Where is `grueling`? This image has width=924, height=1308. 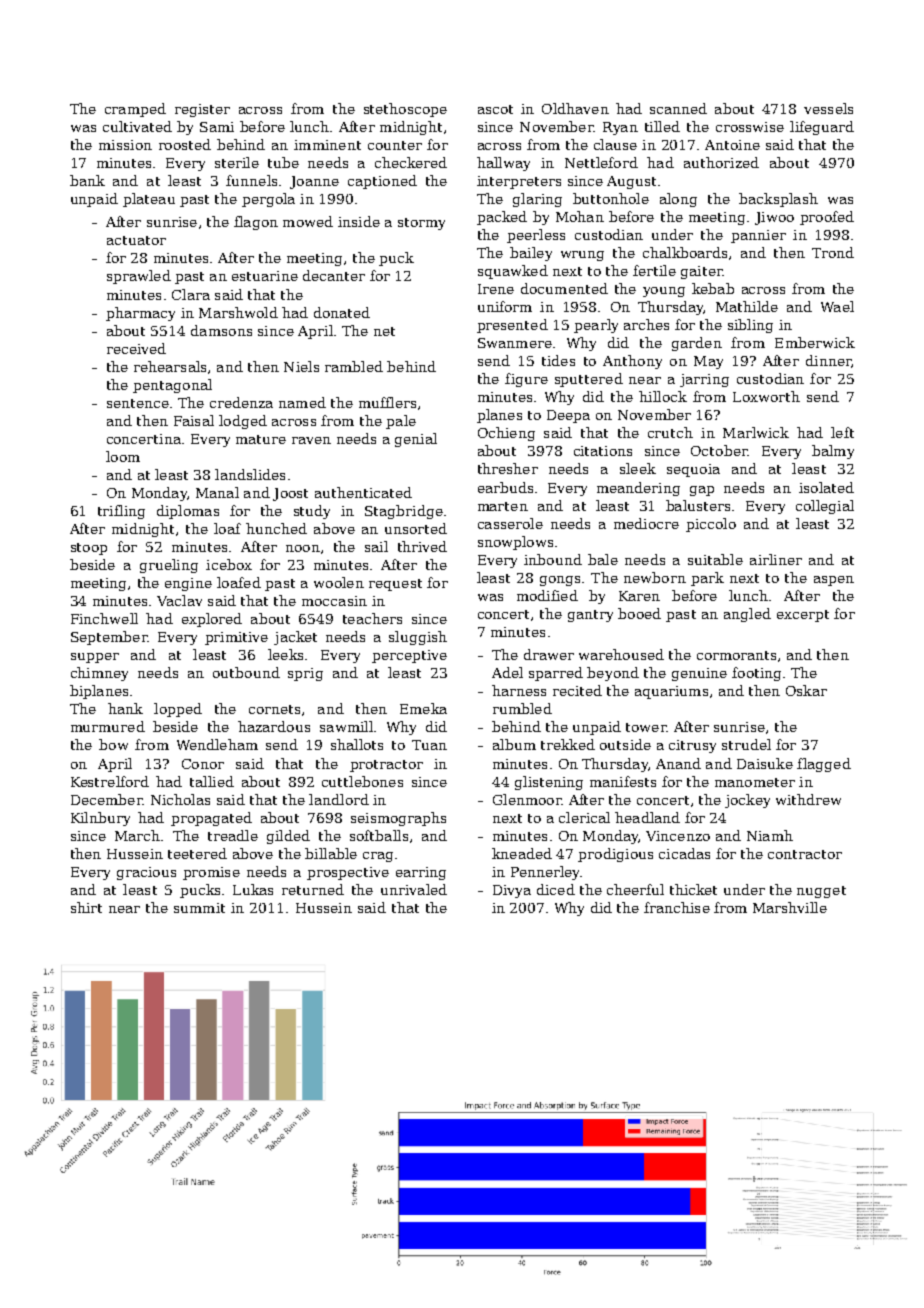 grueling is located at coordinates (169, 566).
